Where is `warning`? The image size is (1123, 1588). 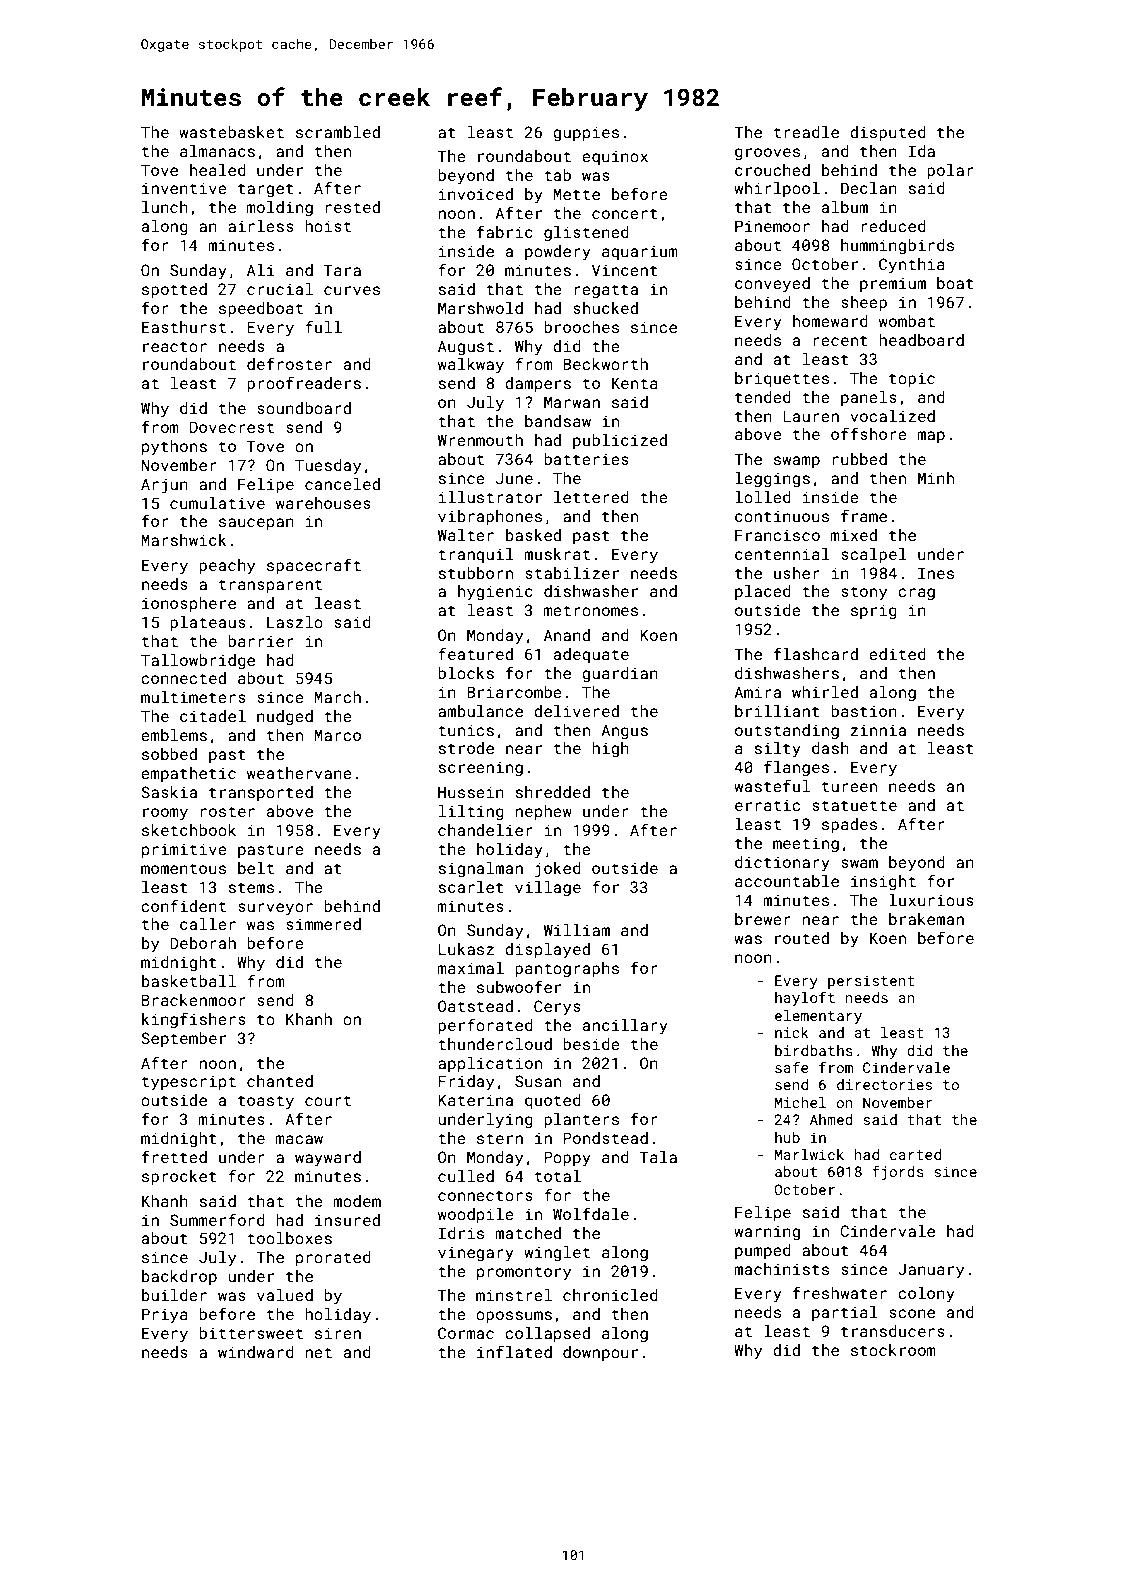
warning is located at coordinates (767, 1233).
